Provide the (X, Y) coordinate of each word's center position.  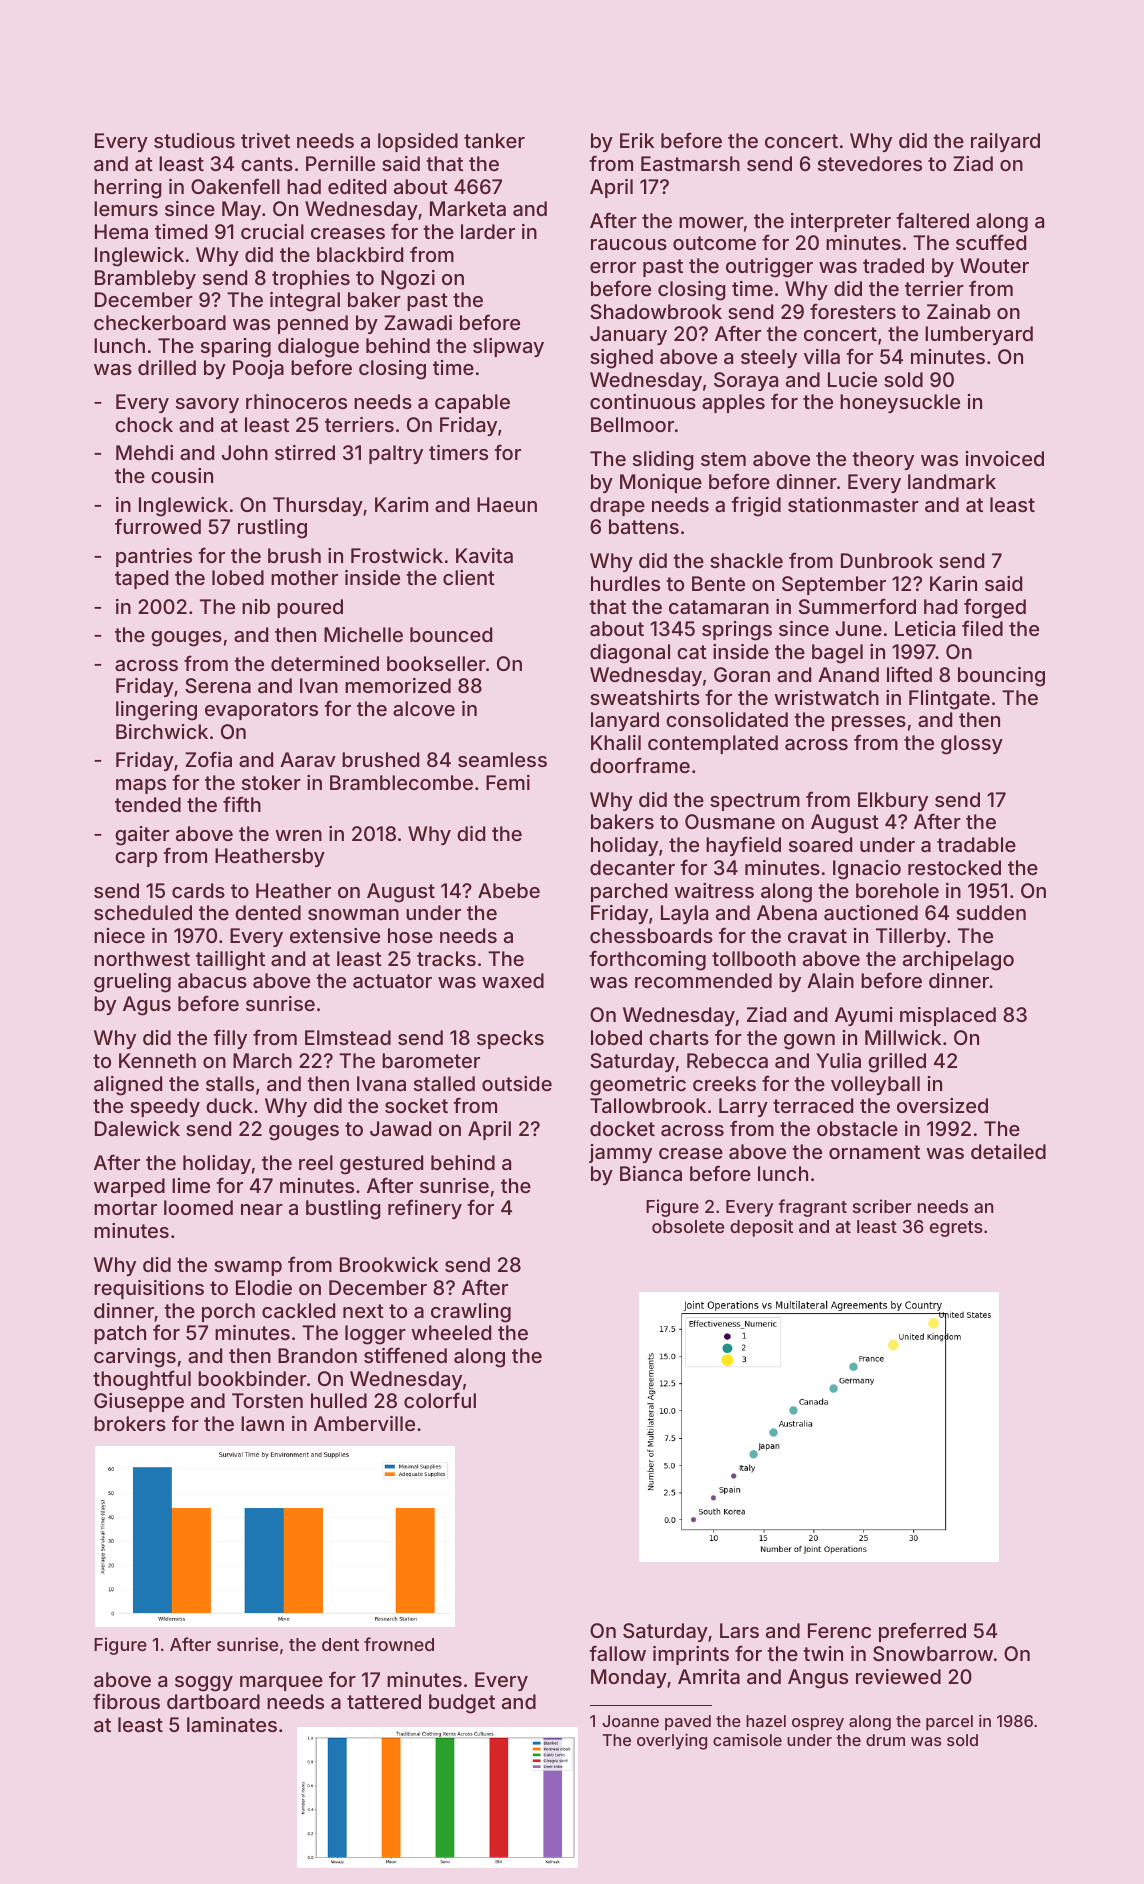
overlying (672, 1741)
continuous (643, 401)
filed (982, 628)
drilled (167, 367)
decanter (632, 867)
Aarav (308, 759)
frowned (399, 1644)
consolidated (727, 719)
